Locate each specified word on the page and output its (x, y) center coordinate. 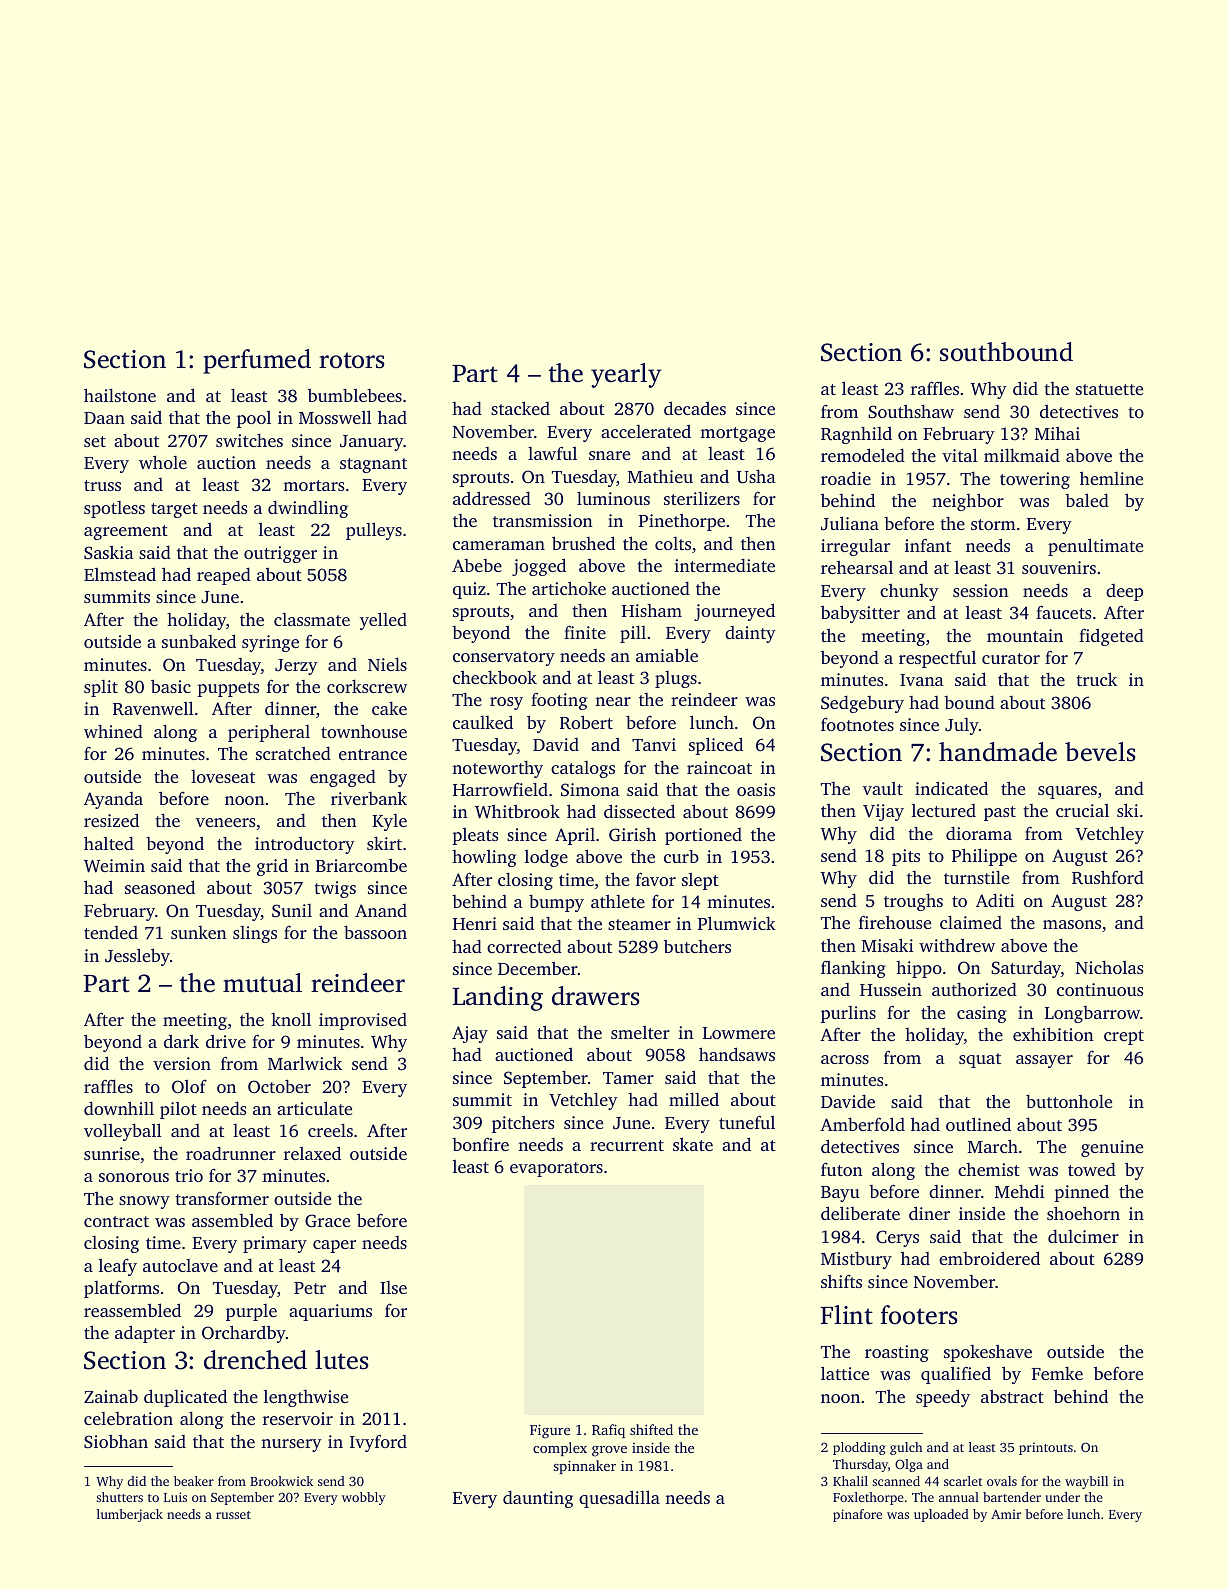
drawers (596, 996)
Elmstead (120, 574)
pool (254, 419)
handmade (998, 752)
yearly (626, 375)
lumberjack (130, 1515)
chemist (989, 1169)
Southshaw (911, 411)
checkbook (495, 677)
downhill (119, 1108)
